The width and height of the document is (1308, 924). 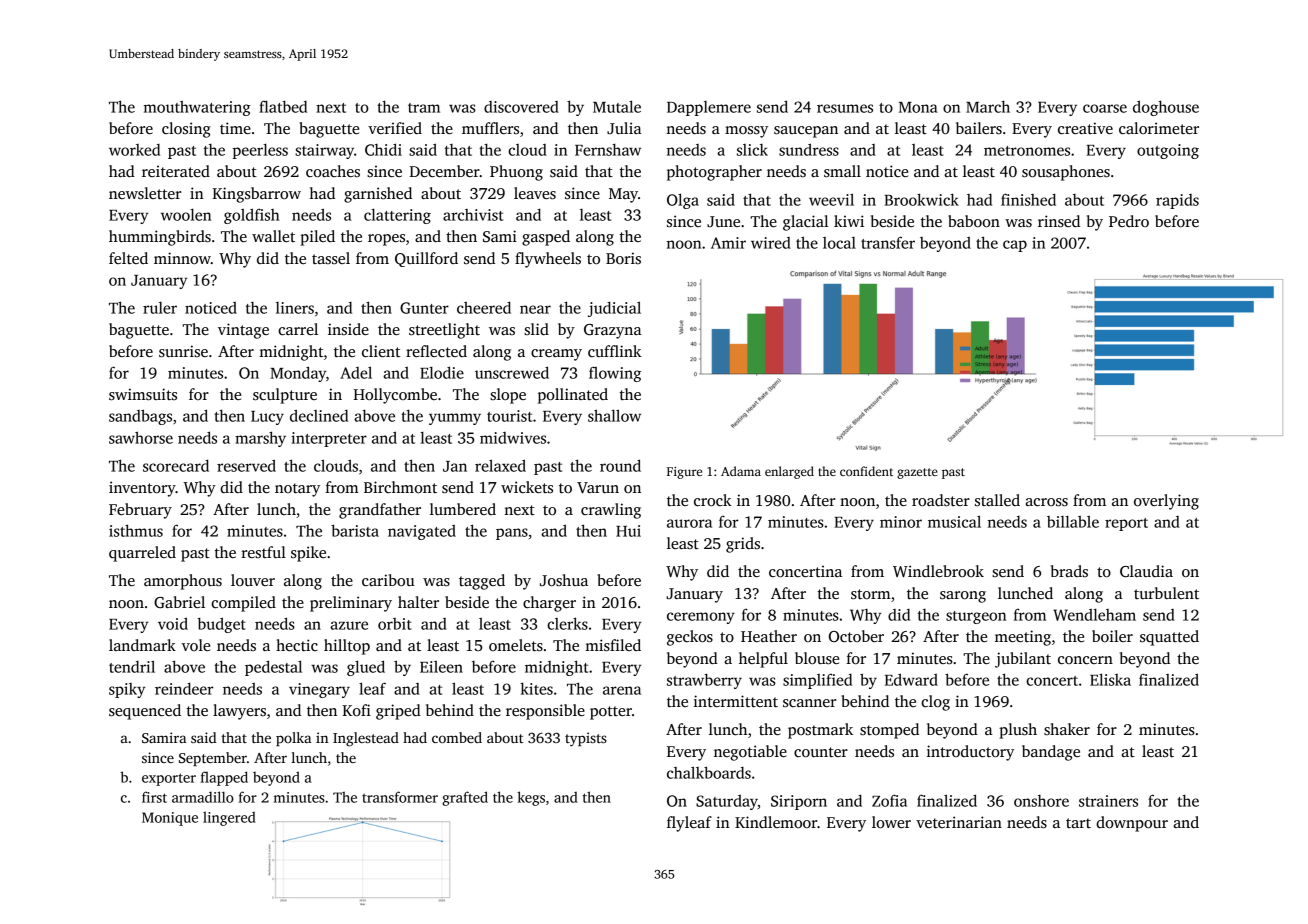 What do you see at coordinates (617, 106) in the document?
I see `Mutale` at bounding box center [617, 106].
